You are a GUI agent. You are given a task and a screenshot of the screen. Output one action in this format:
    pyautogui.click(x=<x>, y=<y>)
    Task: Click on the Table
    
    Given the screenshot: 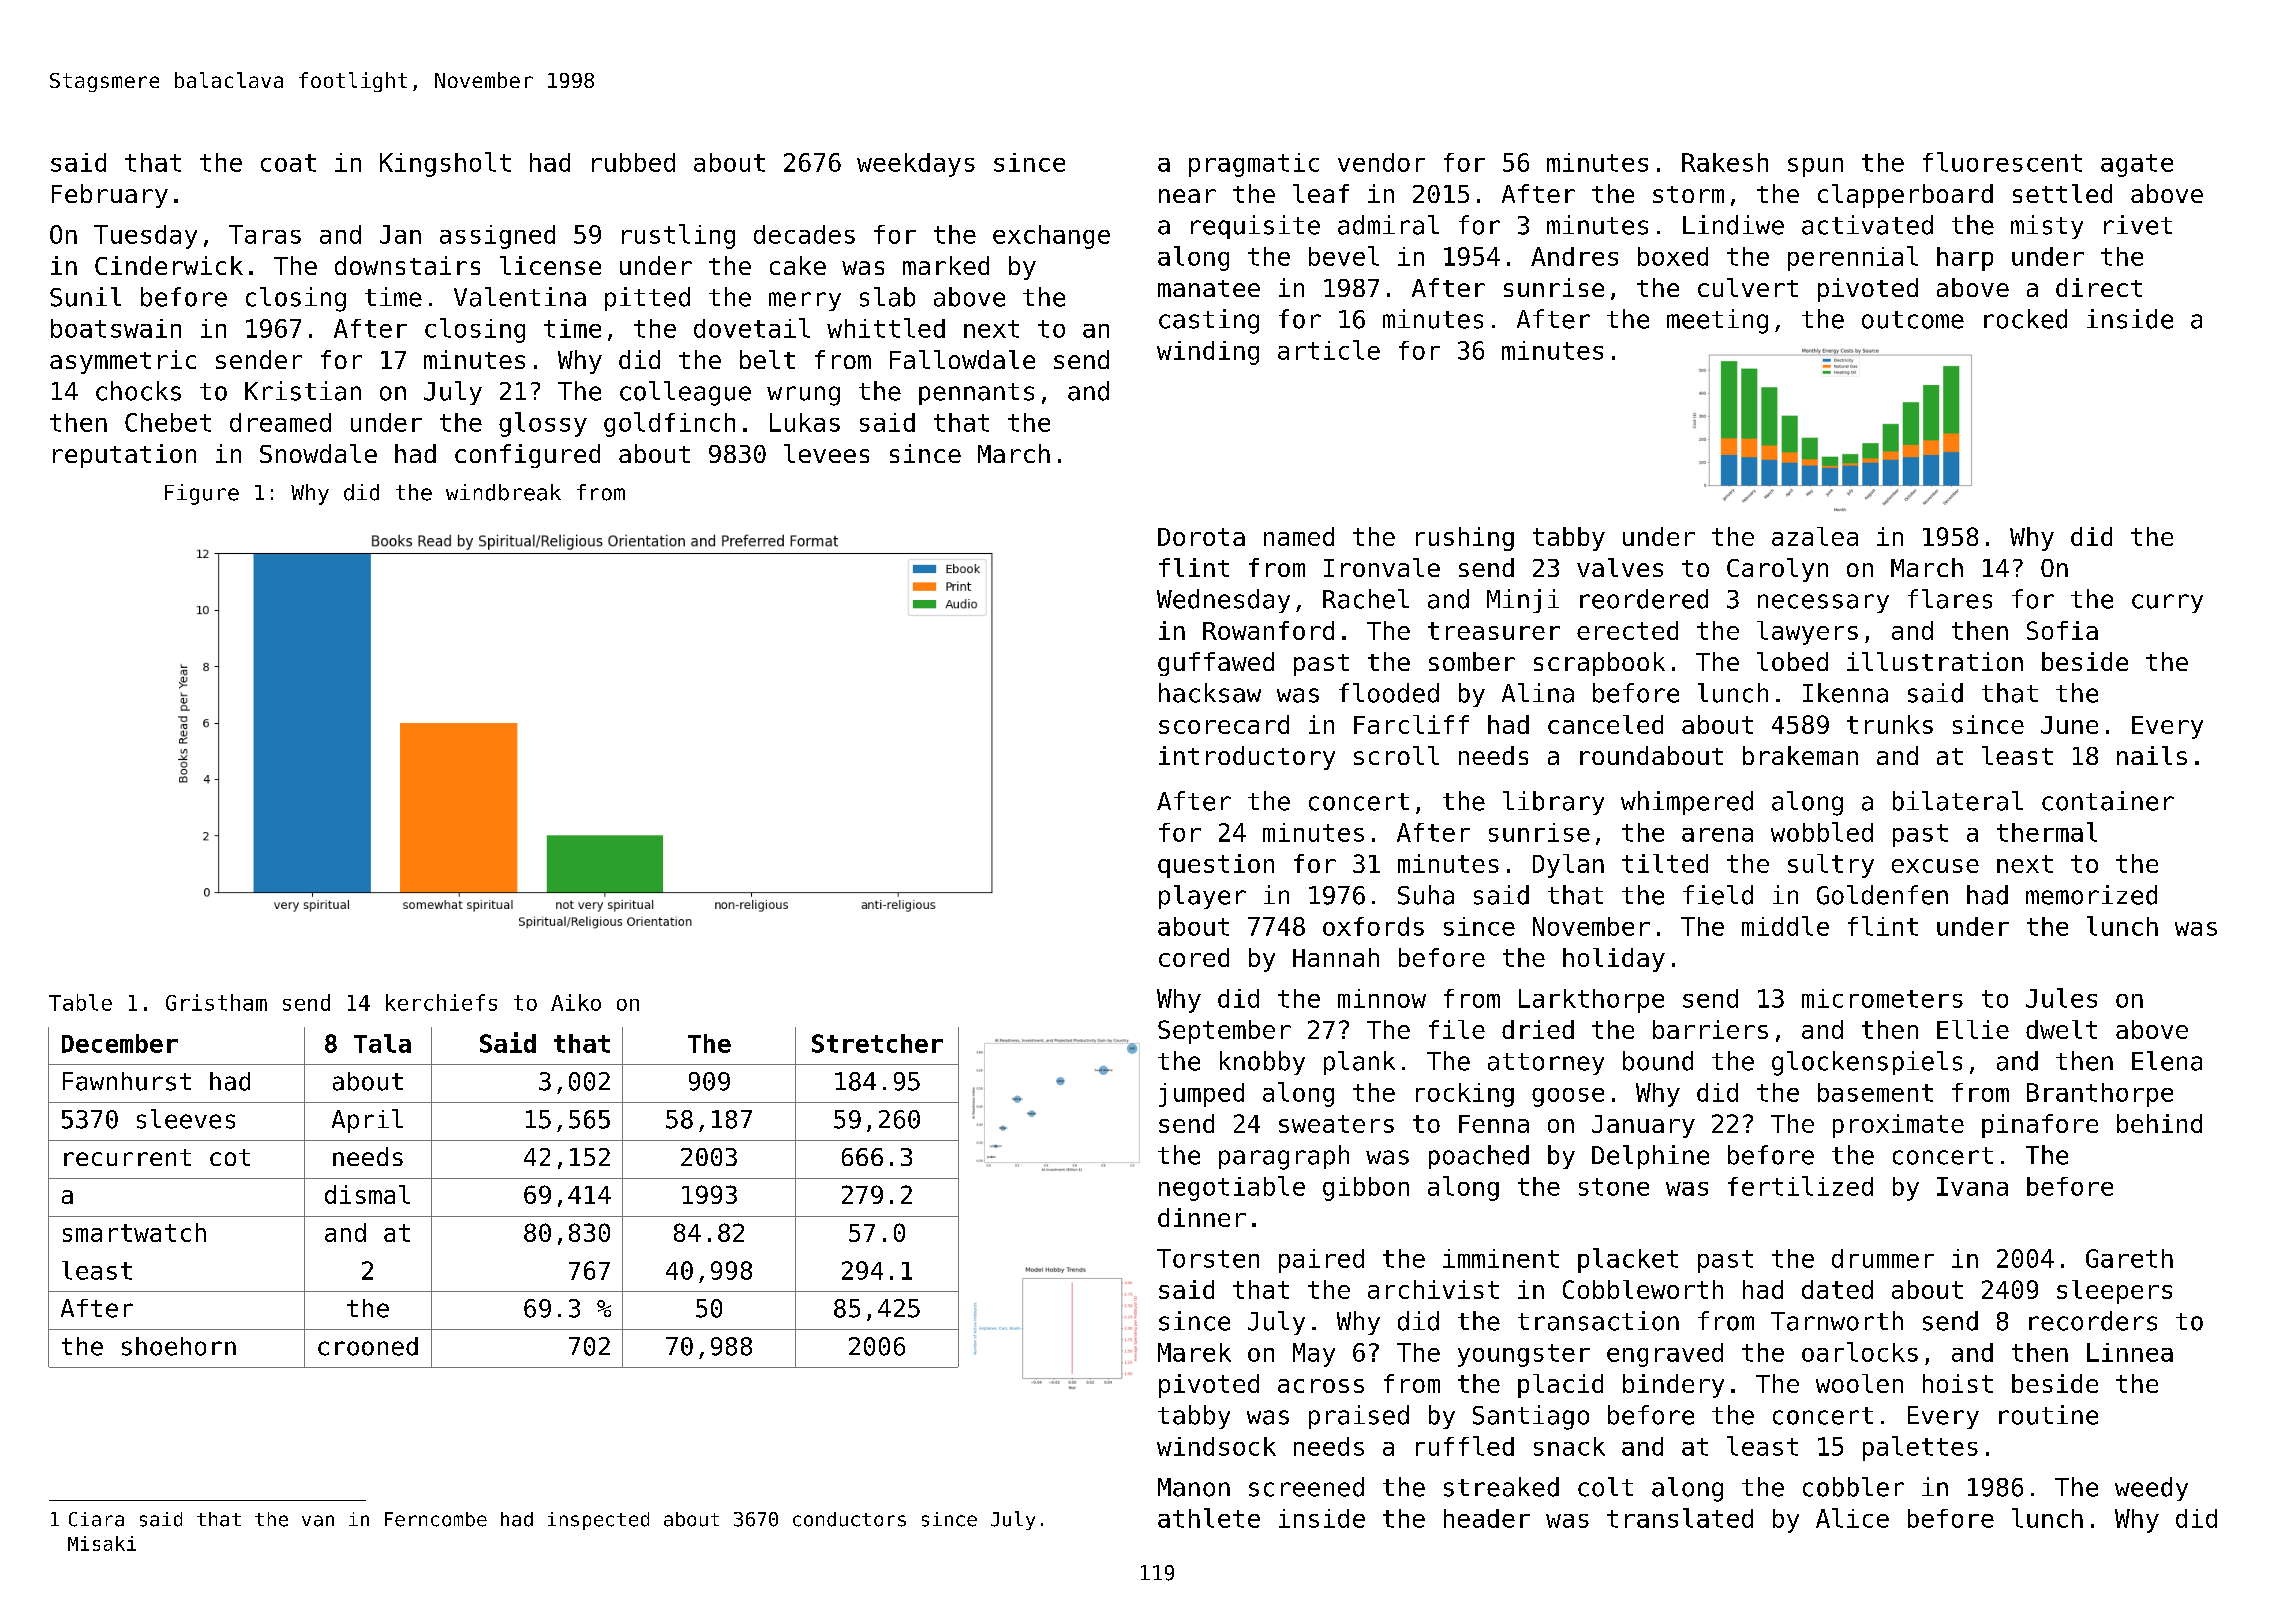 What is the action you would take?
    pyautogui.click(x=80, y=1002)
